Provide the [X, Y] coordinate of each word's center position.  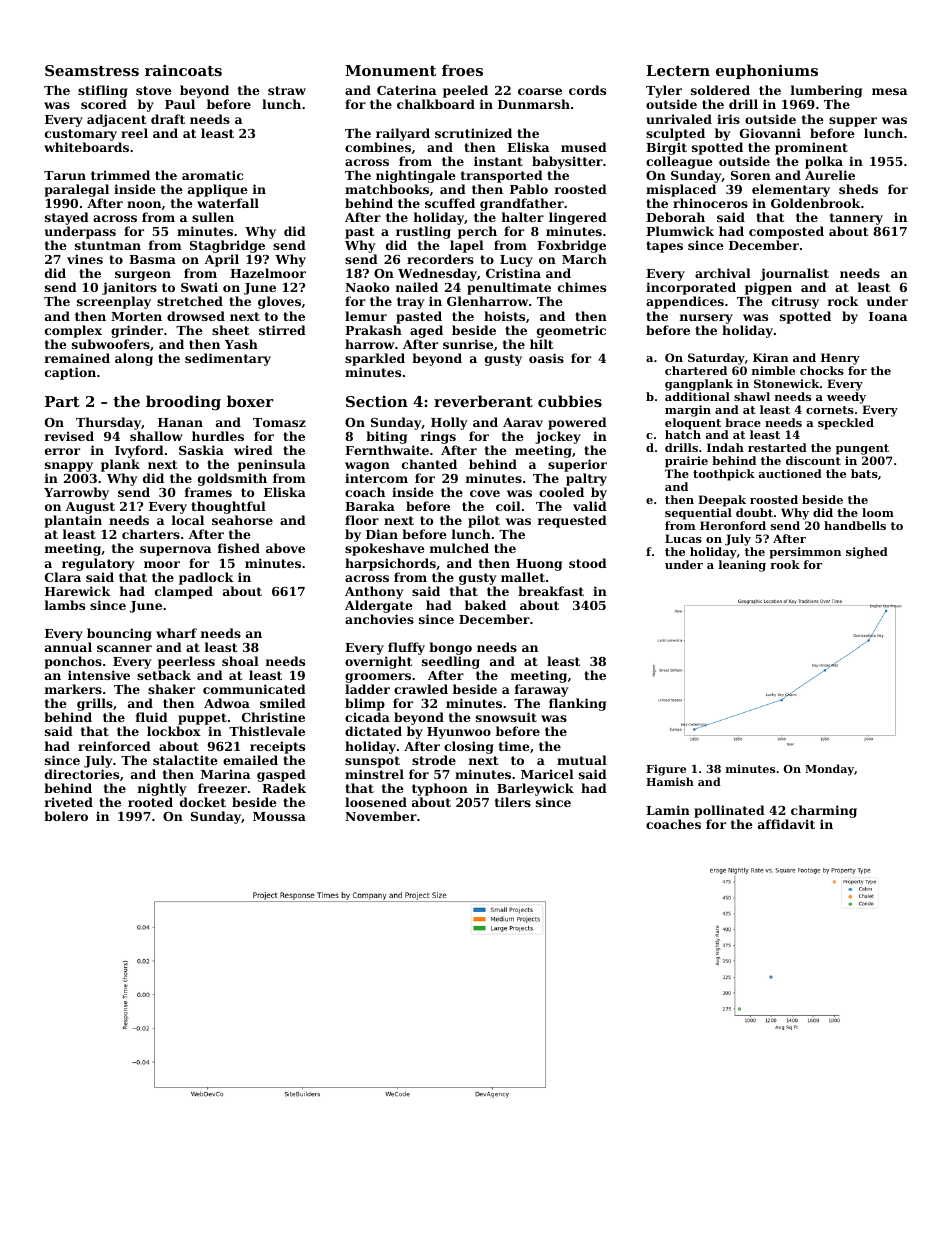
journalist [794, 275]
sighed [867, 553]
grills [95, 704]
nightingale [416, 176]
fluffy [406, 648]
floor [362, 520]
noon [144, 204]
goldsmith [232, 479]
